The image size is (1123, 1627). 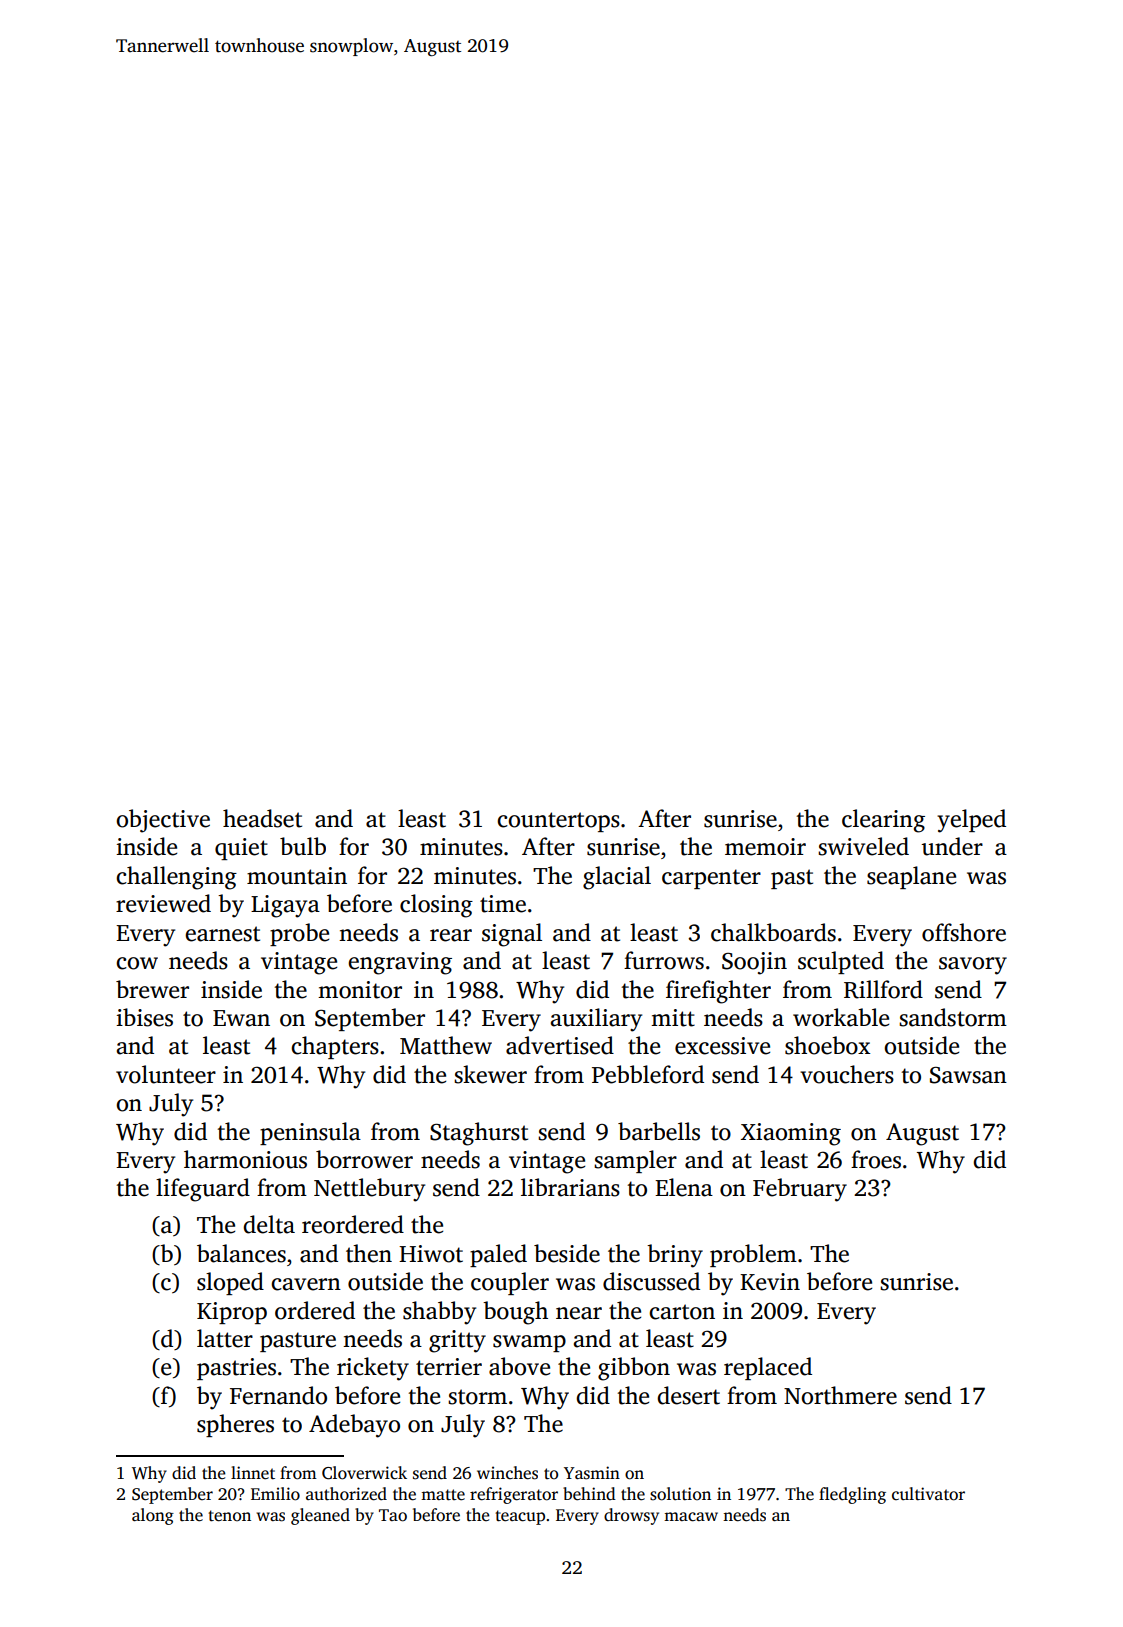 What do you see at coordinates (166, 1074) in the document?
I see `volunteer` at bounding box center [166, 1074].
